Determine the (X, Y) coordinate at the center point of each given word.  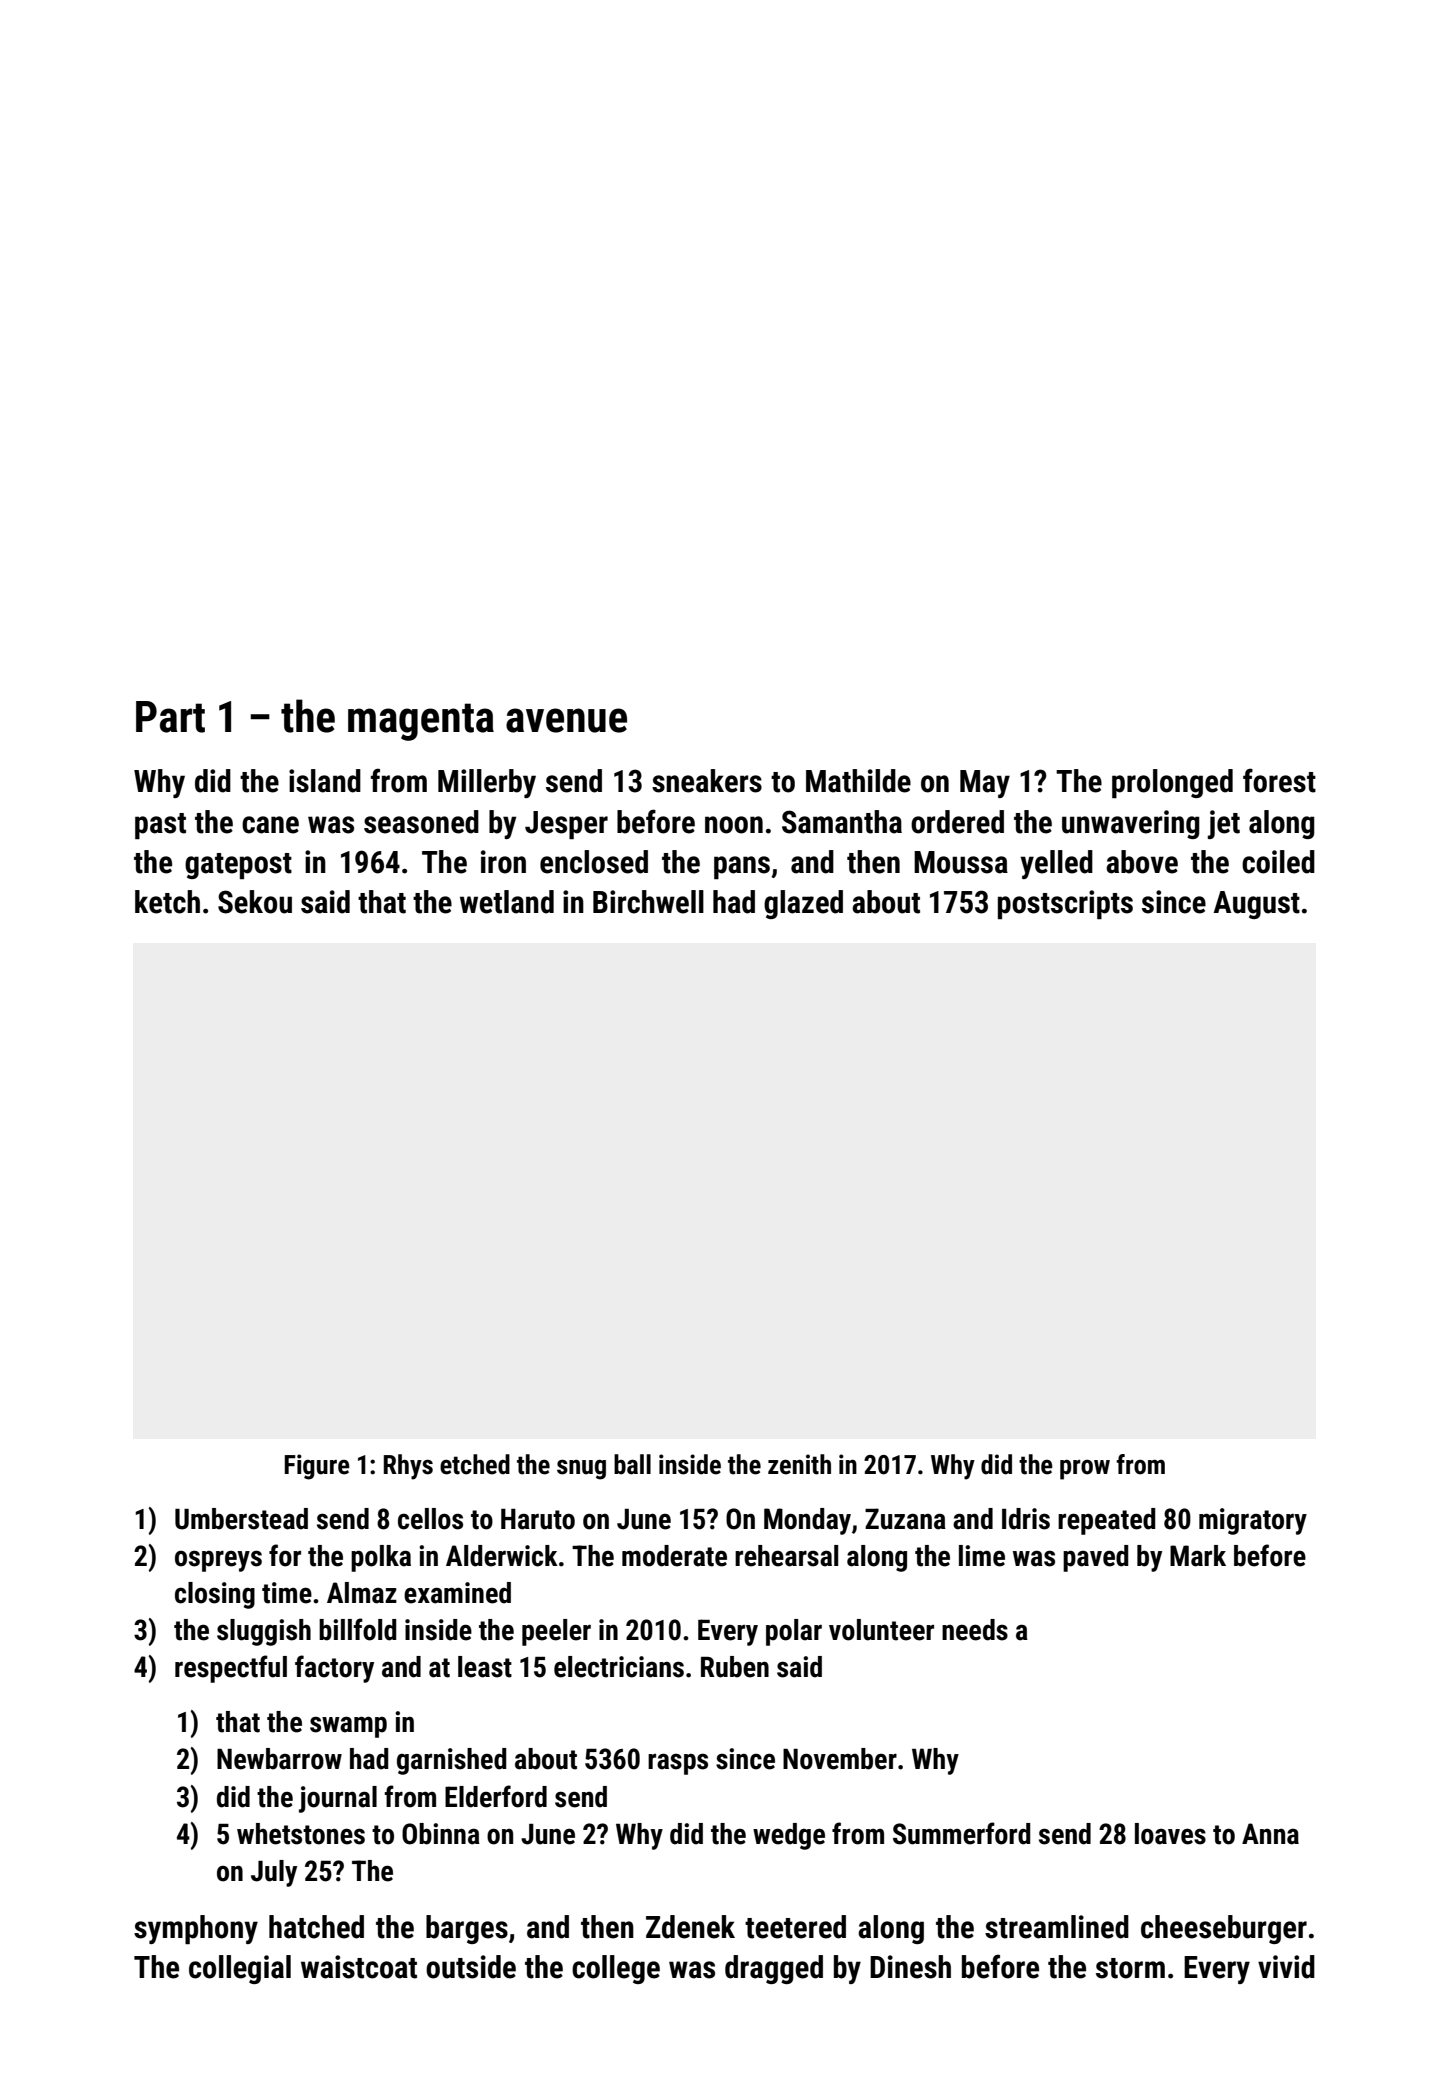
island (325, 781)
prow (1085, 1469)
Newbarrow (279, 1759)
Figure (317, 1467)
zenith (799, 1464)
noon (734, 825)
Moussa (961, 862)
